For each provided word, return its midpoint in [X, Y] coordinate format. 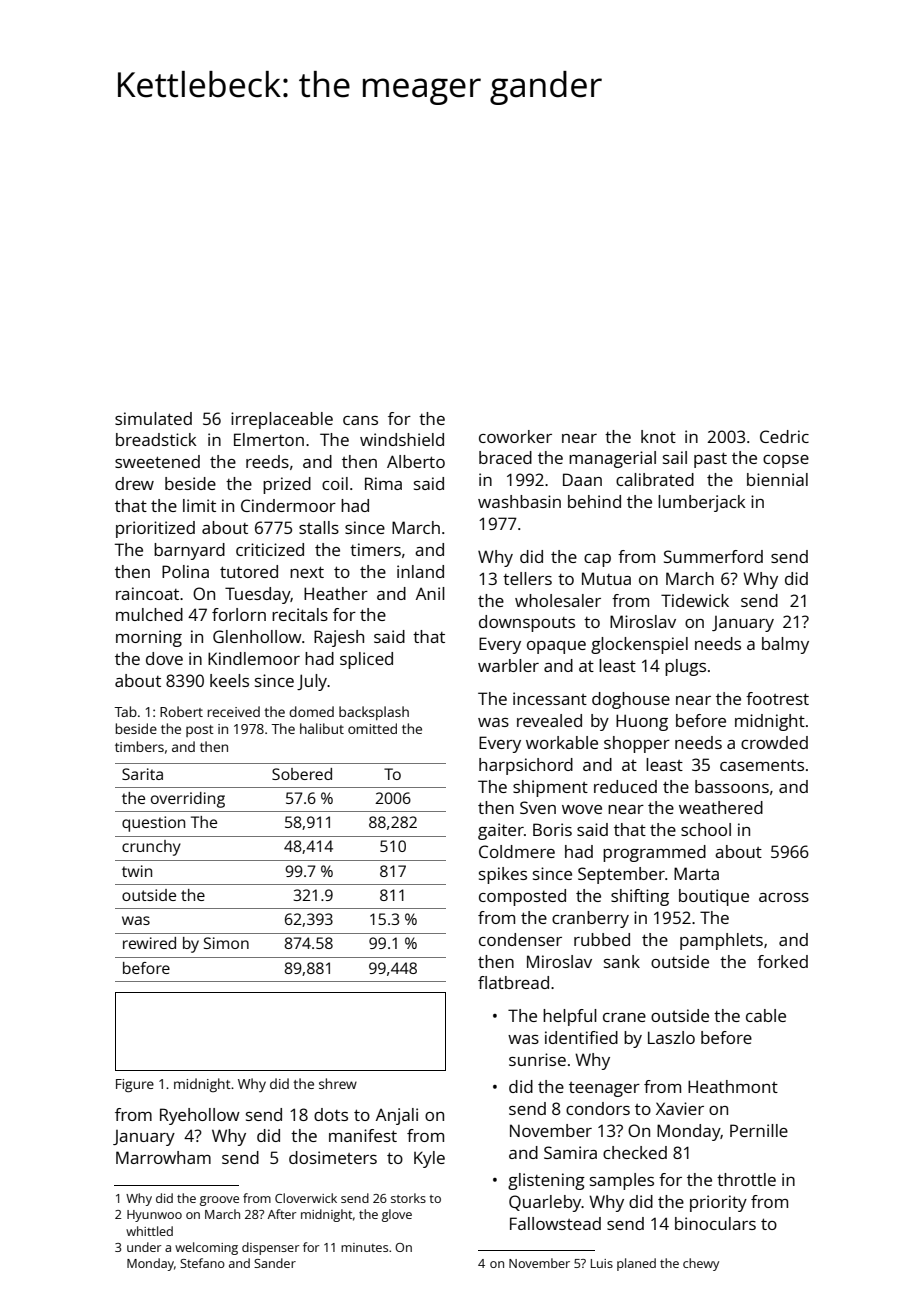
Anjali [397, 1116]
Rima [383, 483]
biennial [777, 479]
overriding [188, 800]
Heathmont [733, 1086]
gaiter [501, 831]
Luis [602, 1263]
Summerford [713, 556]
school [706, 829]
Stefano [202, 1263]
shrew [338, 1083]
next [307, 572]
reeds [267, 461]
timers [375, 549]
